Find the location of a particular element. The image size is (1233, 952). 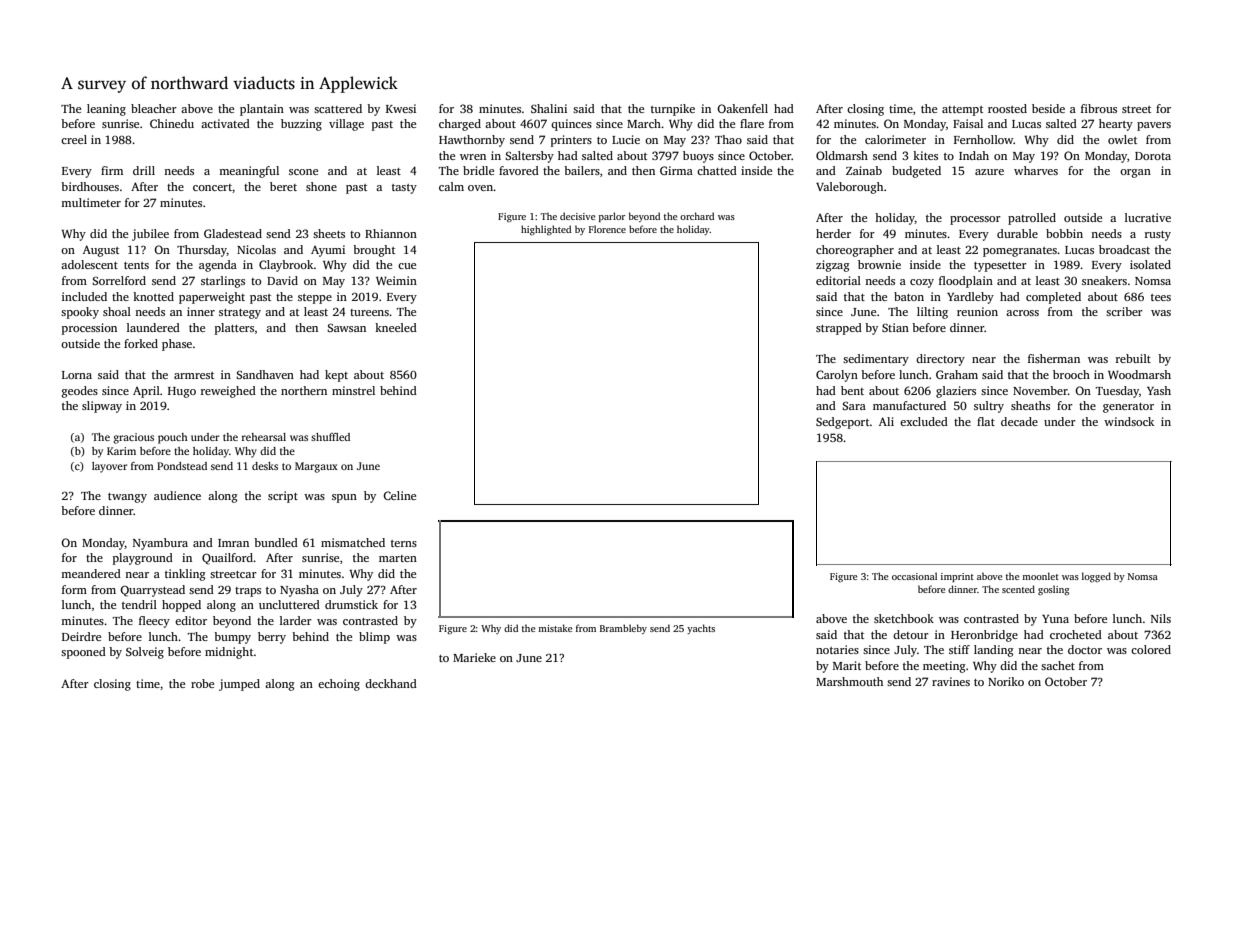

pomegranates is located at coordinates (1020, 252).
